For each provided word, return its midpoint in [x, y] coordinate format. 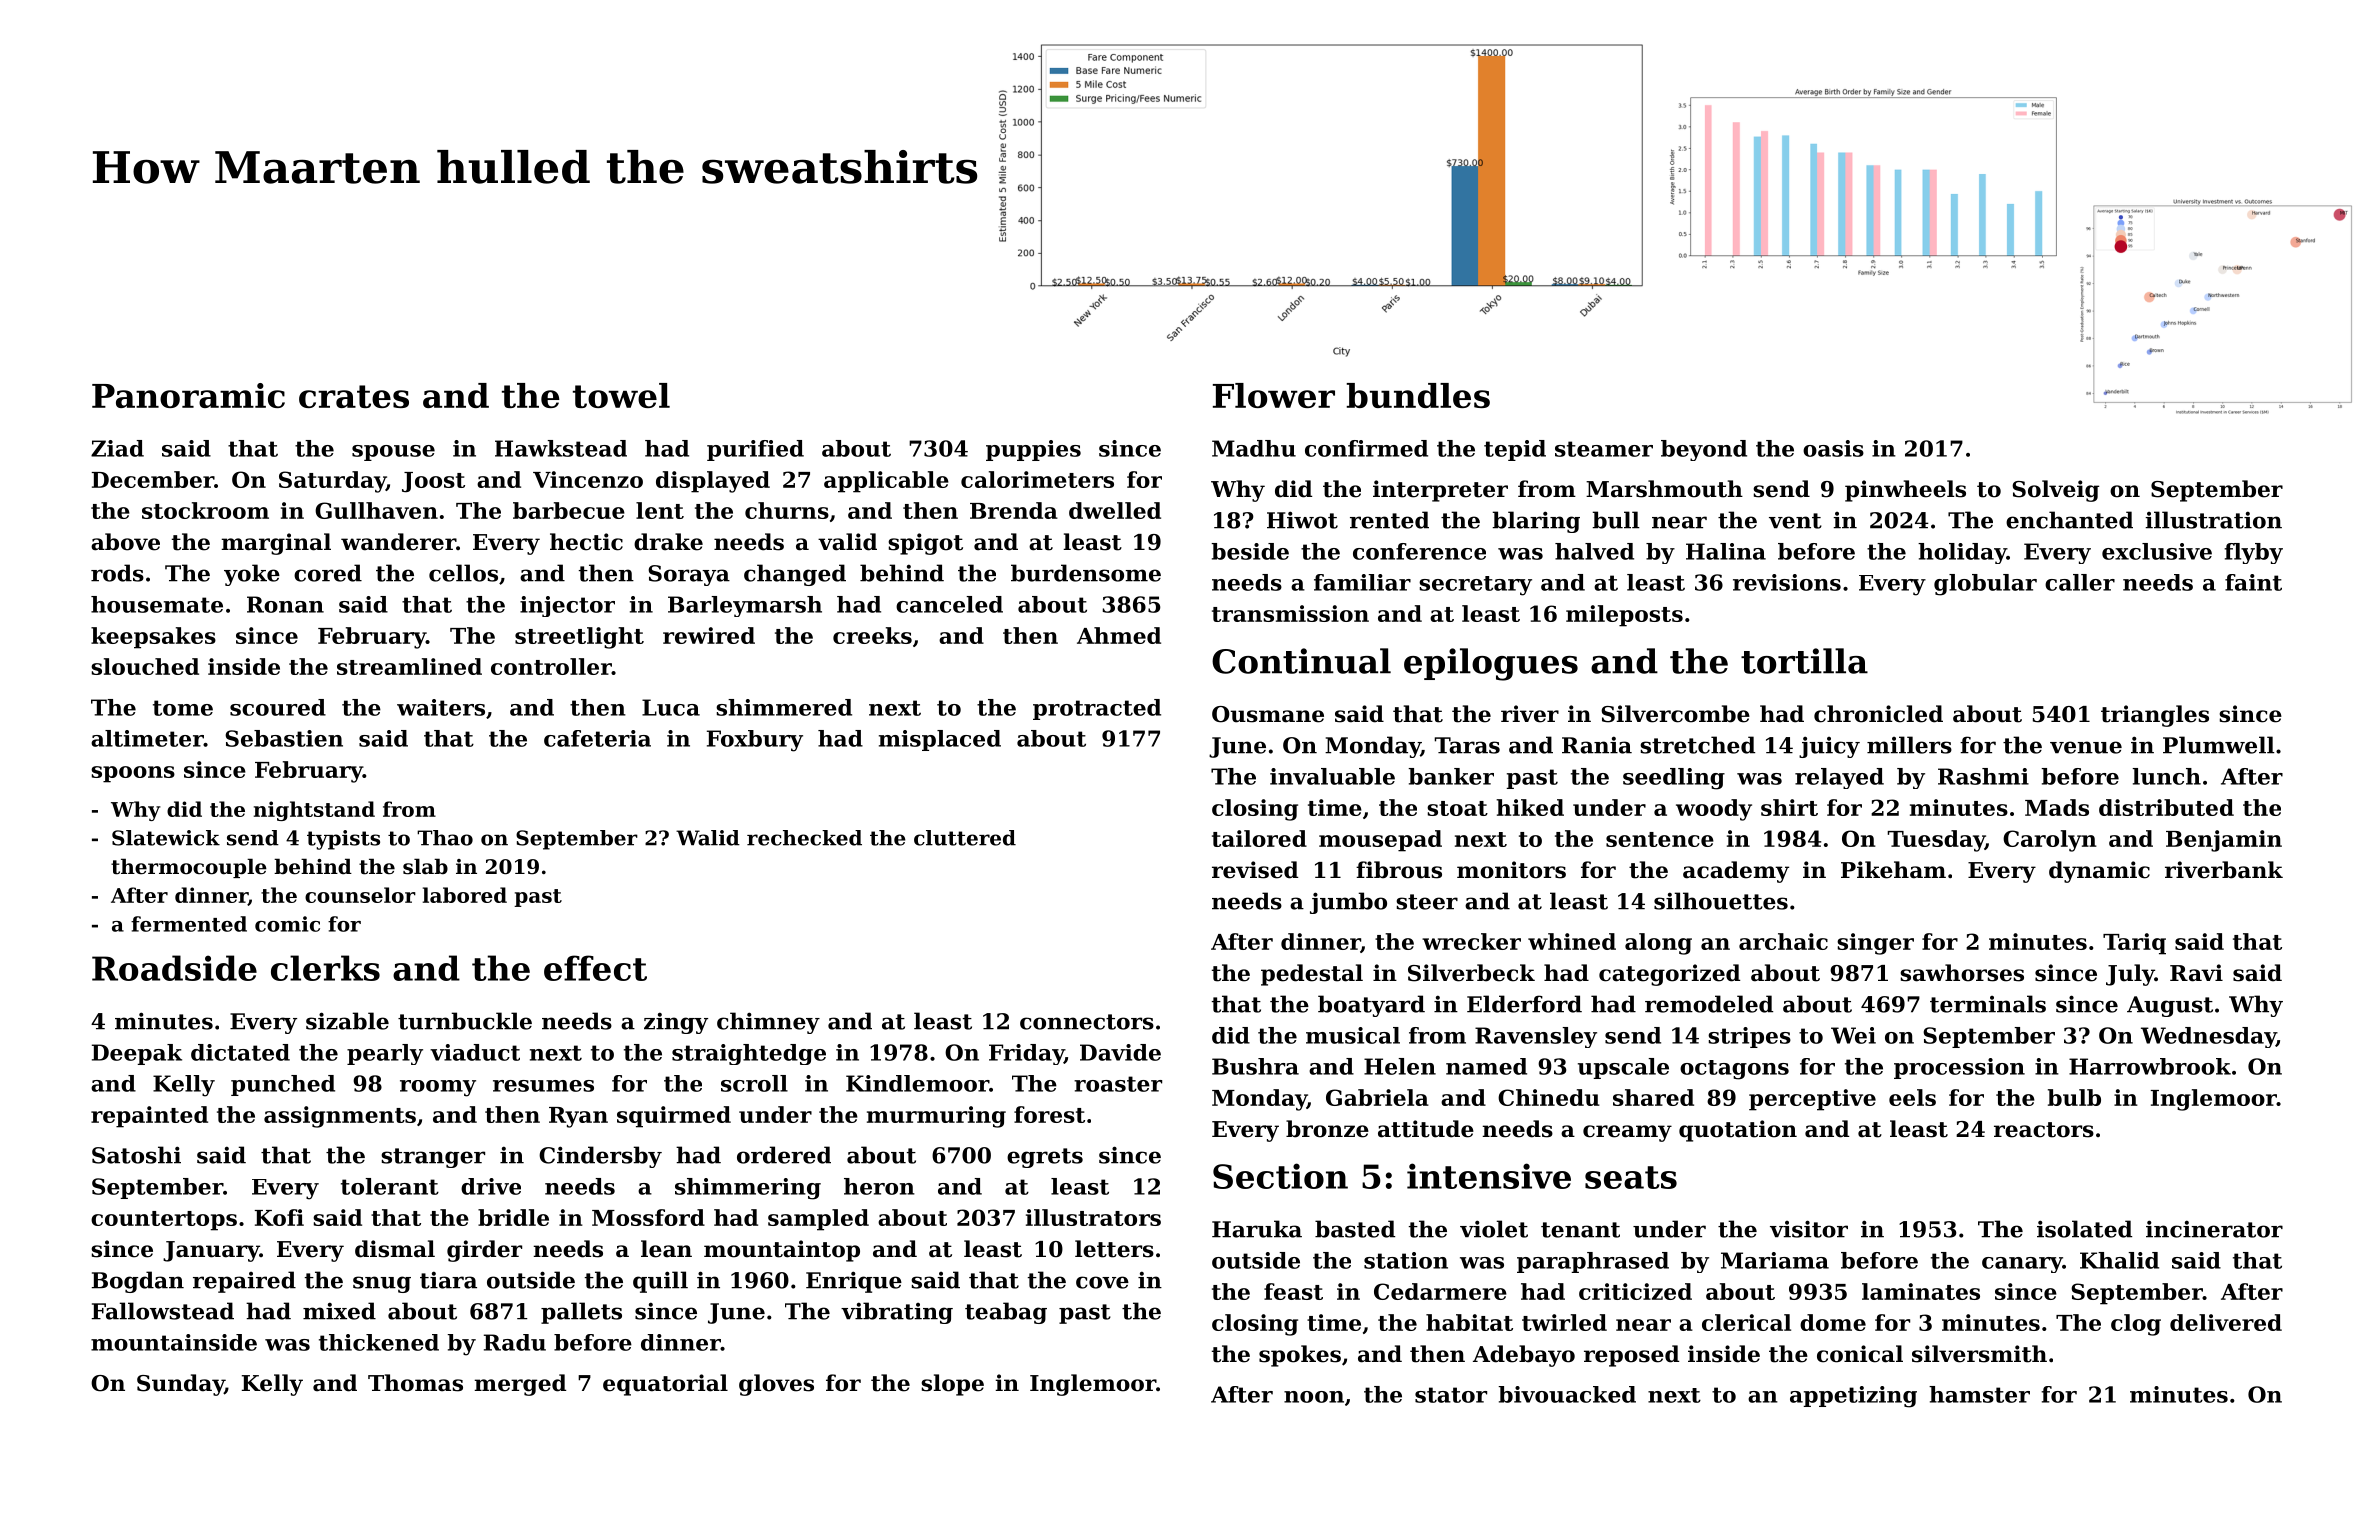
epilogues [1491, 664]
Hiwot [1302, 520]
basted [1355, 1229]
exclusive [2157, 551]
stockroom [205, 510]
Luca [671, 707]
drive [491, 1186]
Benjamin [2224, 841]
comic [287, 924]
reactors [2044, 1130]
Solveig [2055, 491]
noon [1314, 1397]
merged [520, 1385]
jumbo [1348, 903]
